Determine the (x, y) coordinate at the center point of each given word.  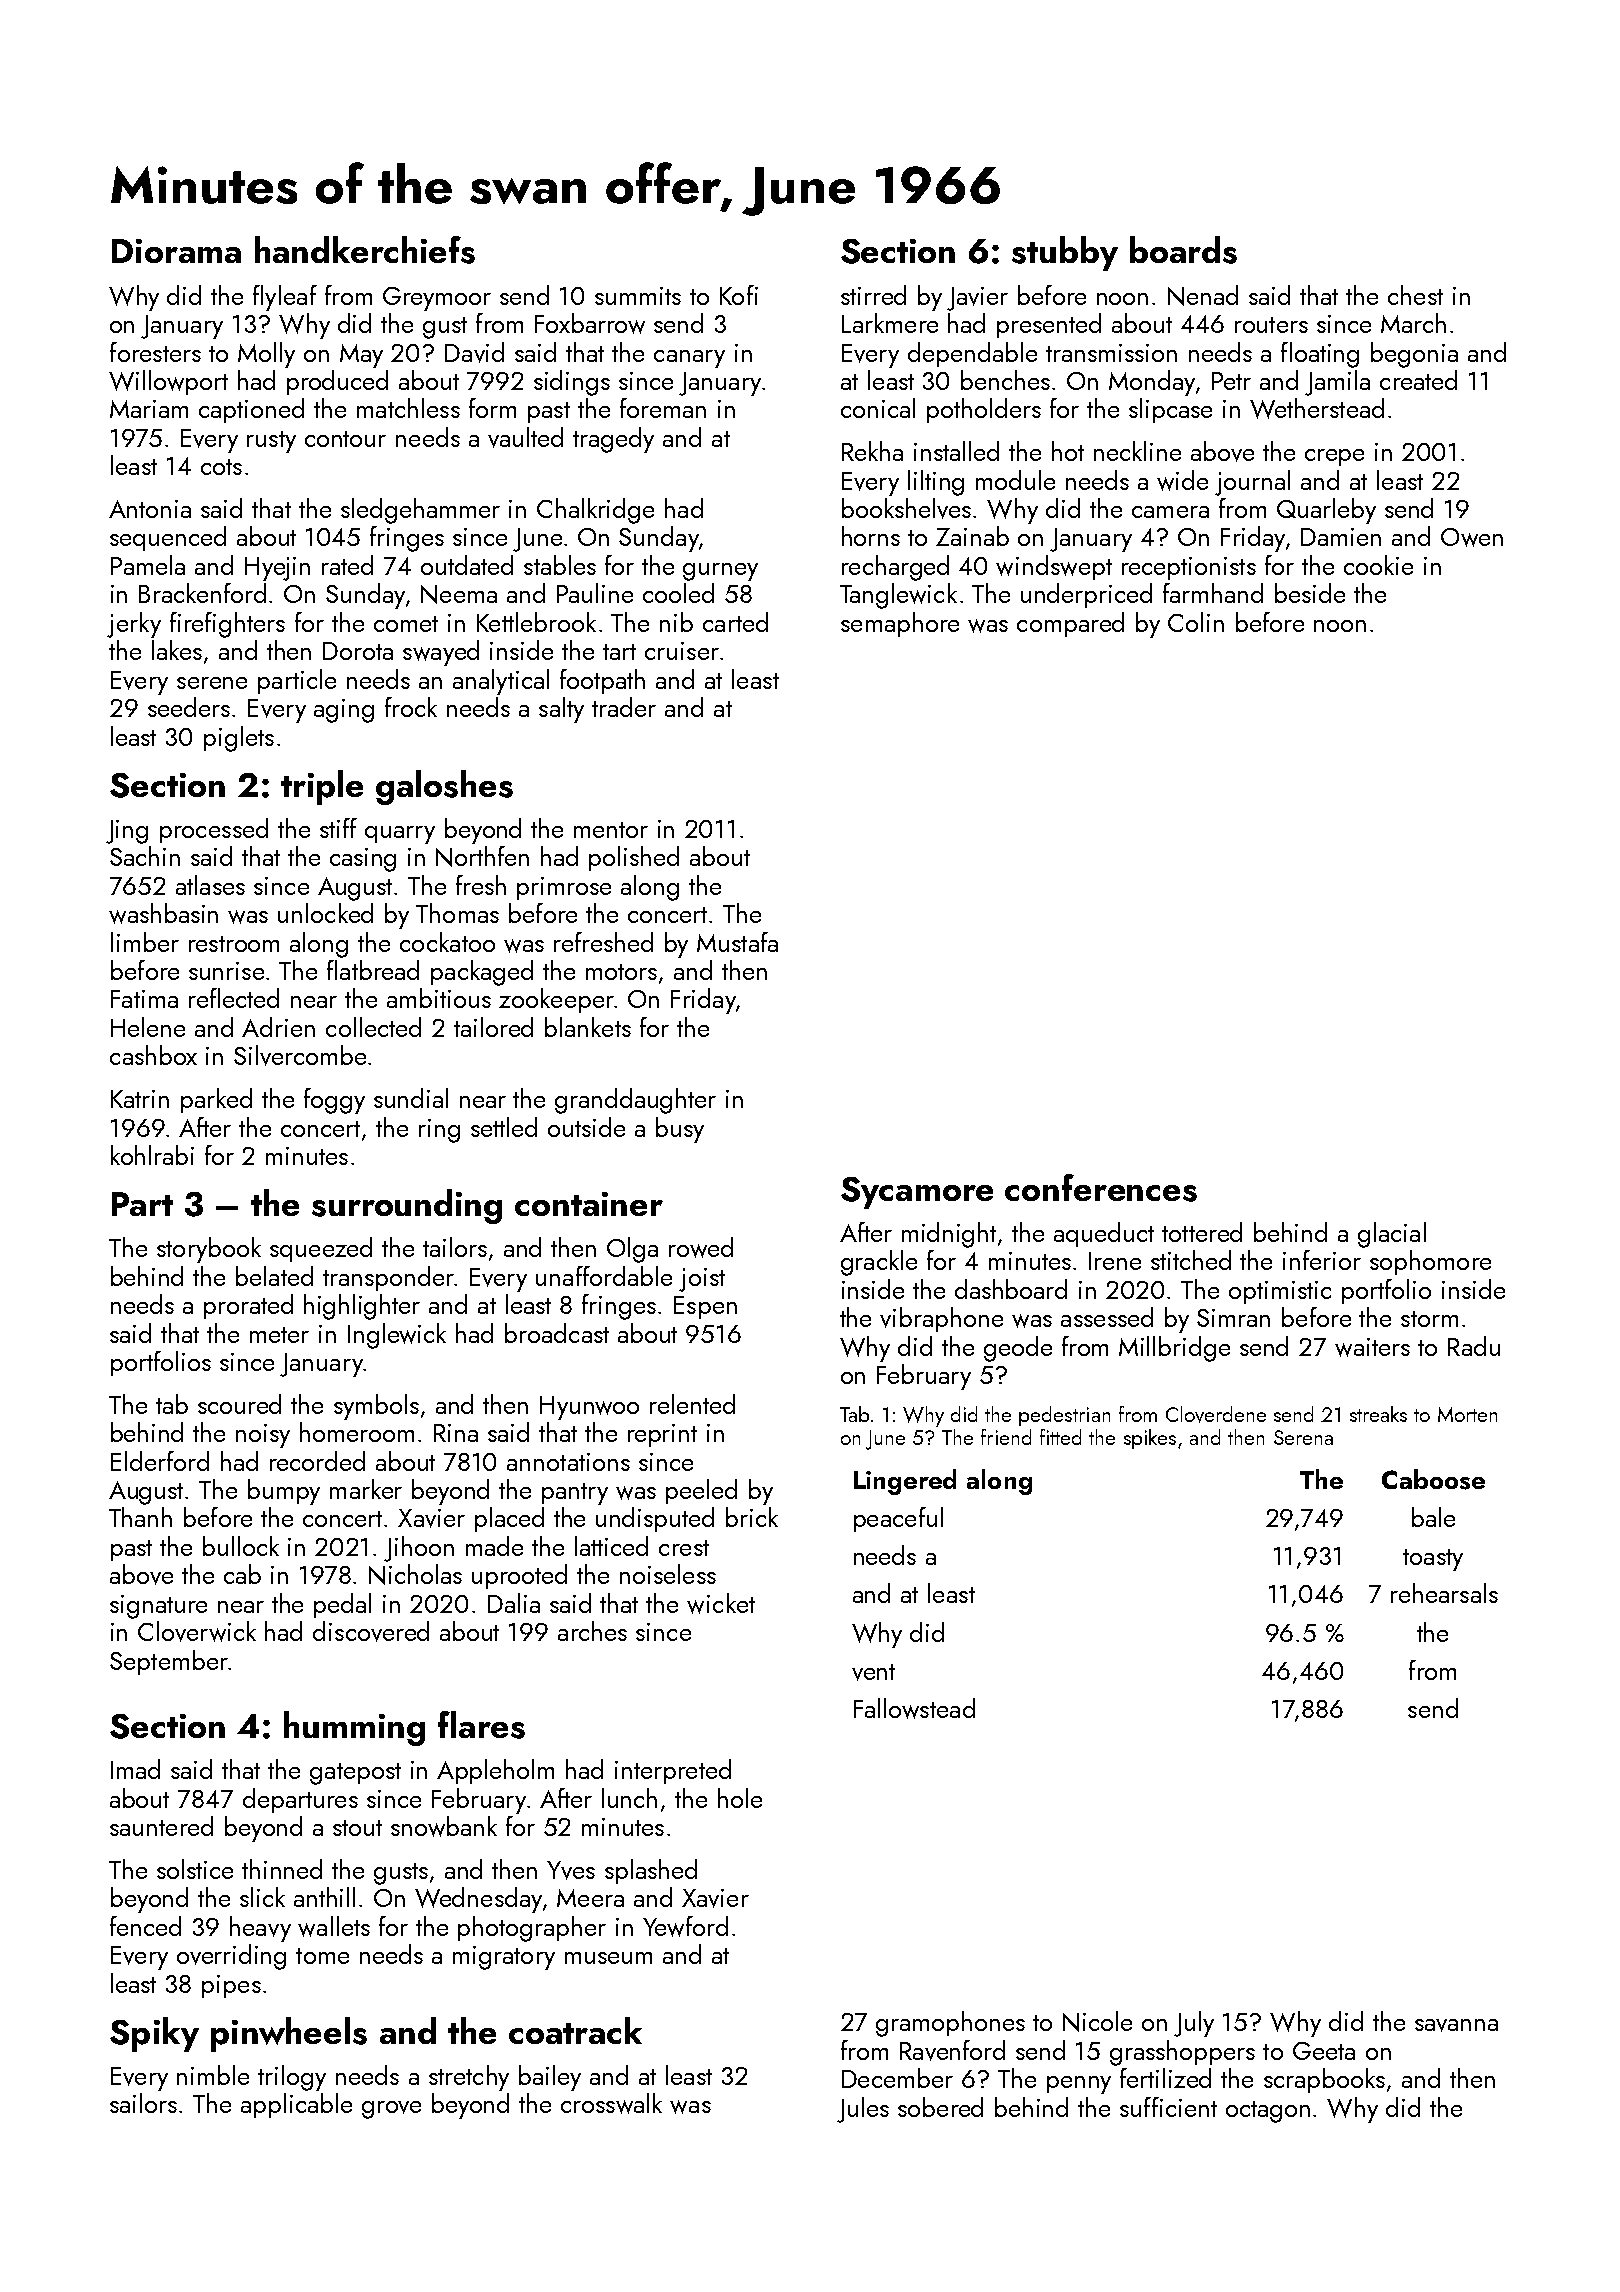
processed (214, 830)
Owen (1472, 537)
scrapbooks (1324, 2080)
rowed (701, 1247)
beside (1310, 593)
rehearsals (1444, 1593)
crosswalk (611, 2103)
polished (634, 858)
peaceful (898, 1519)
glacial (1392, 1235)
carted (735, 622)
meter (279, 1335)
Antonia (150, 509)
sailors (143, 2103)
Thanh (140, 1517)
